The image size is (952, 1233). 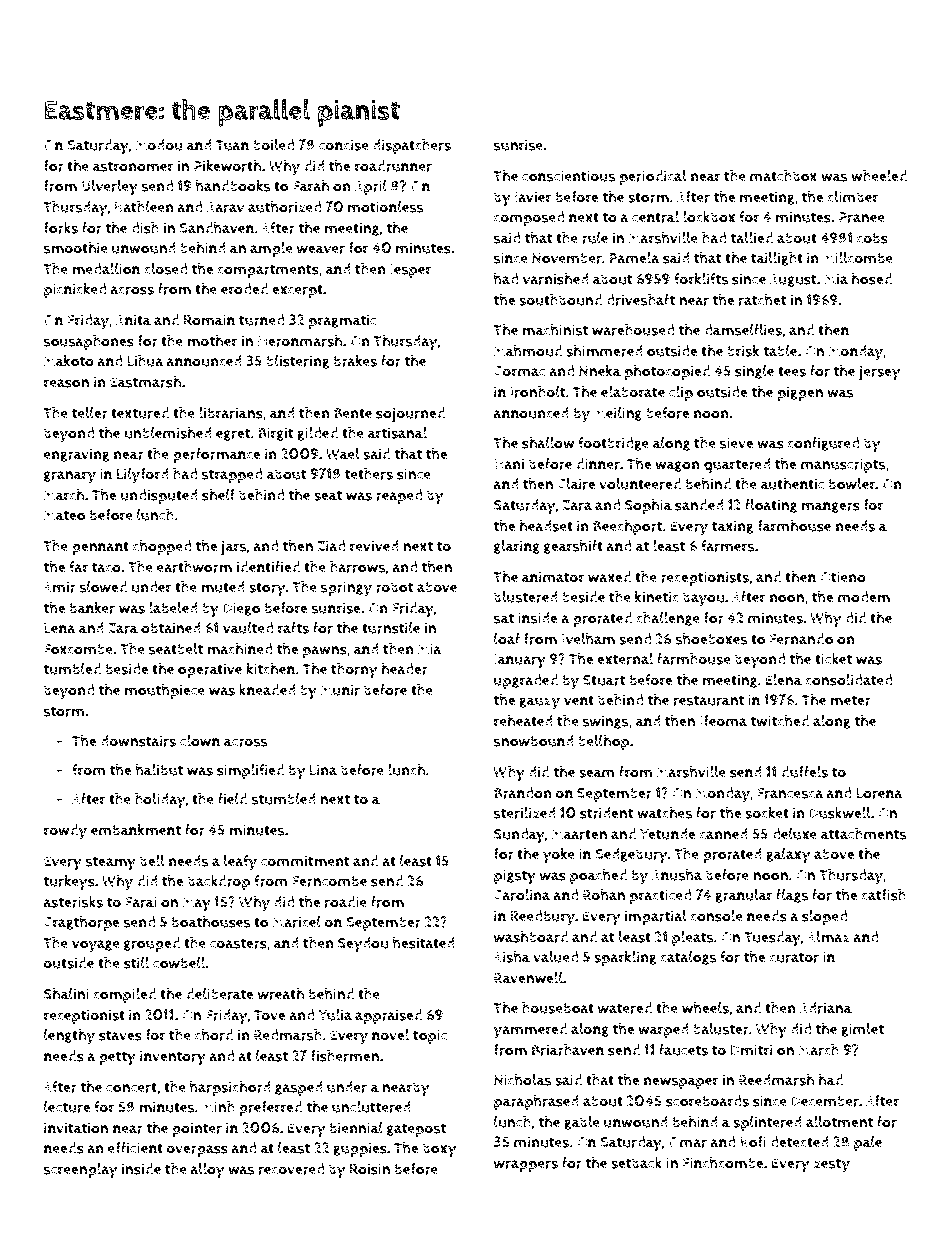 What do you see at coordinates (707, 1101) in the screenshot?
I see `scoreboards` at bounding box center [707, 1101].
